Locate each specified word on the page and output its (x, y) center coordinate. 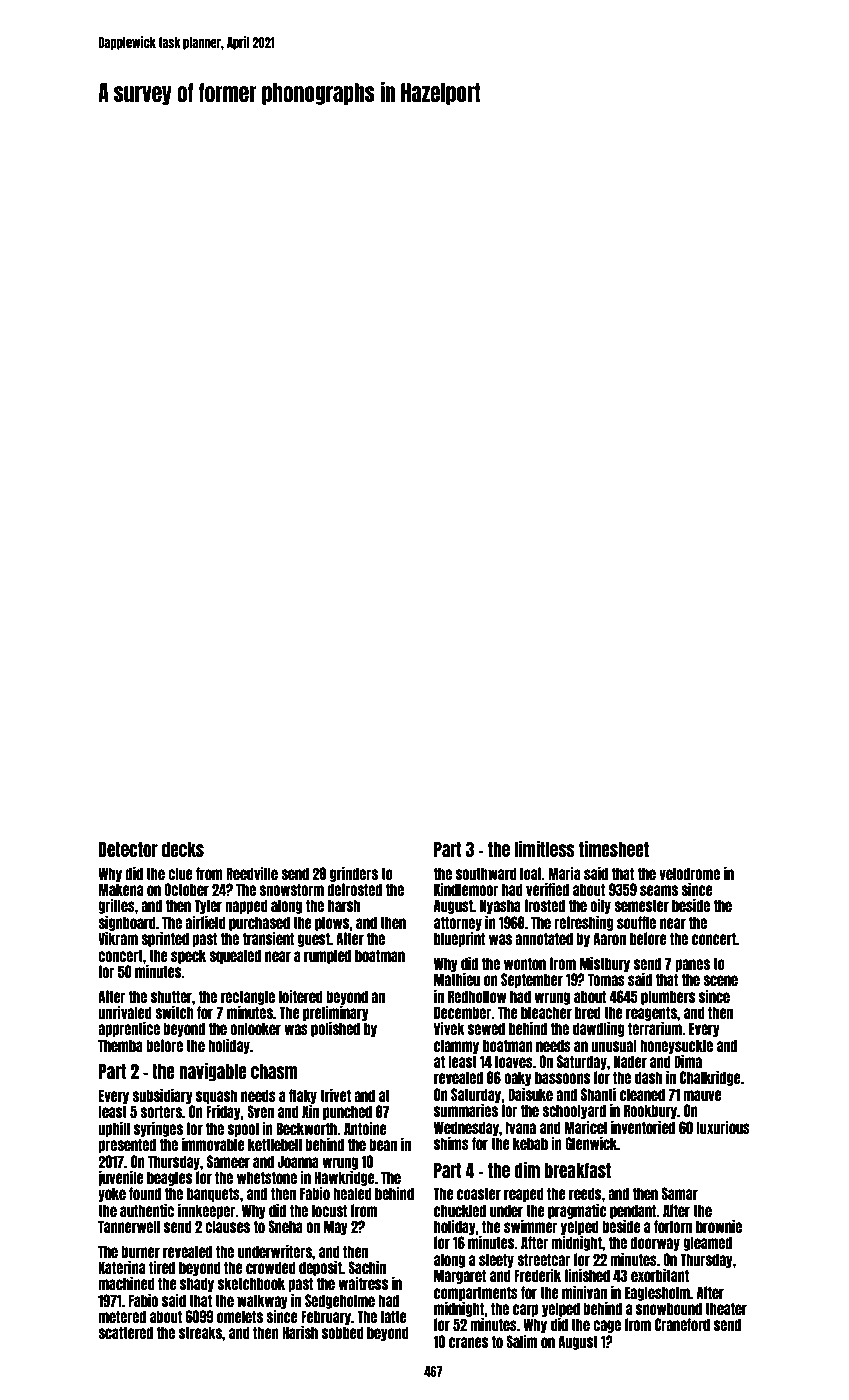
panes (692, 965)
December (463, 1012)
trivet (335, 1095)
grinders (354, 874)
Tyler (208, 906)
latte (394, 1316)
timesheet (614, 848)
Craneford (682, 1324)
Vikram (118, 938)
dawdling (599, 1029)
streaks (200, 1332)
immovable (213, 1144)
